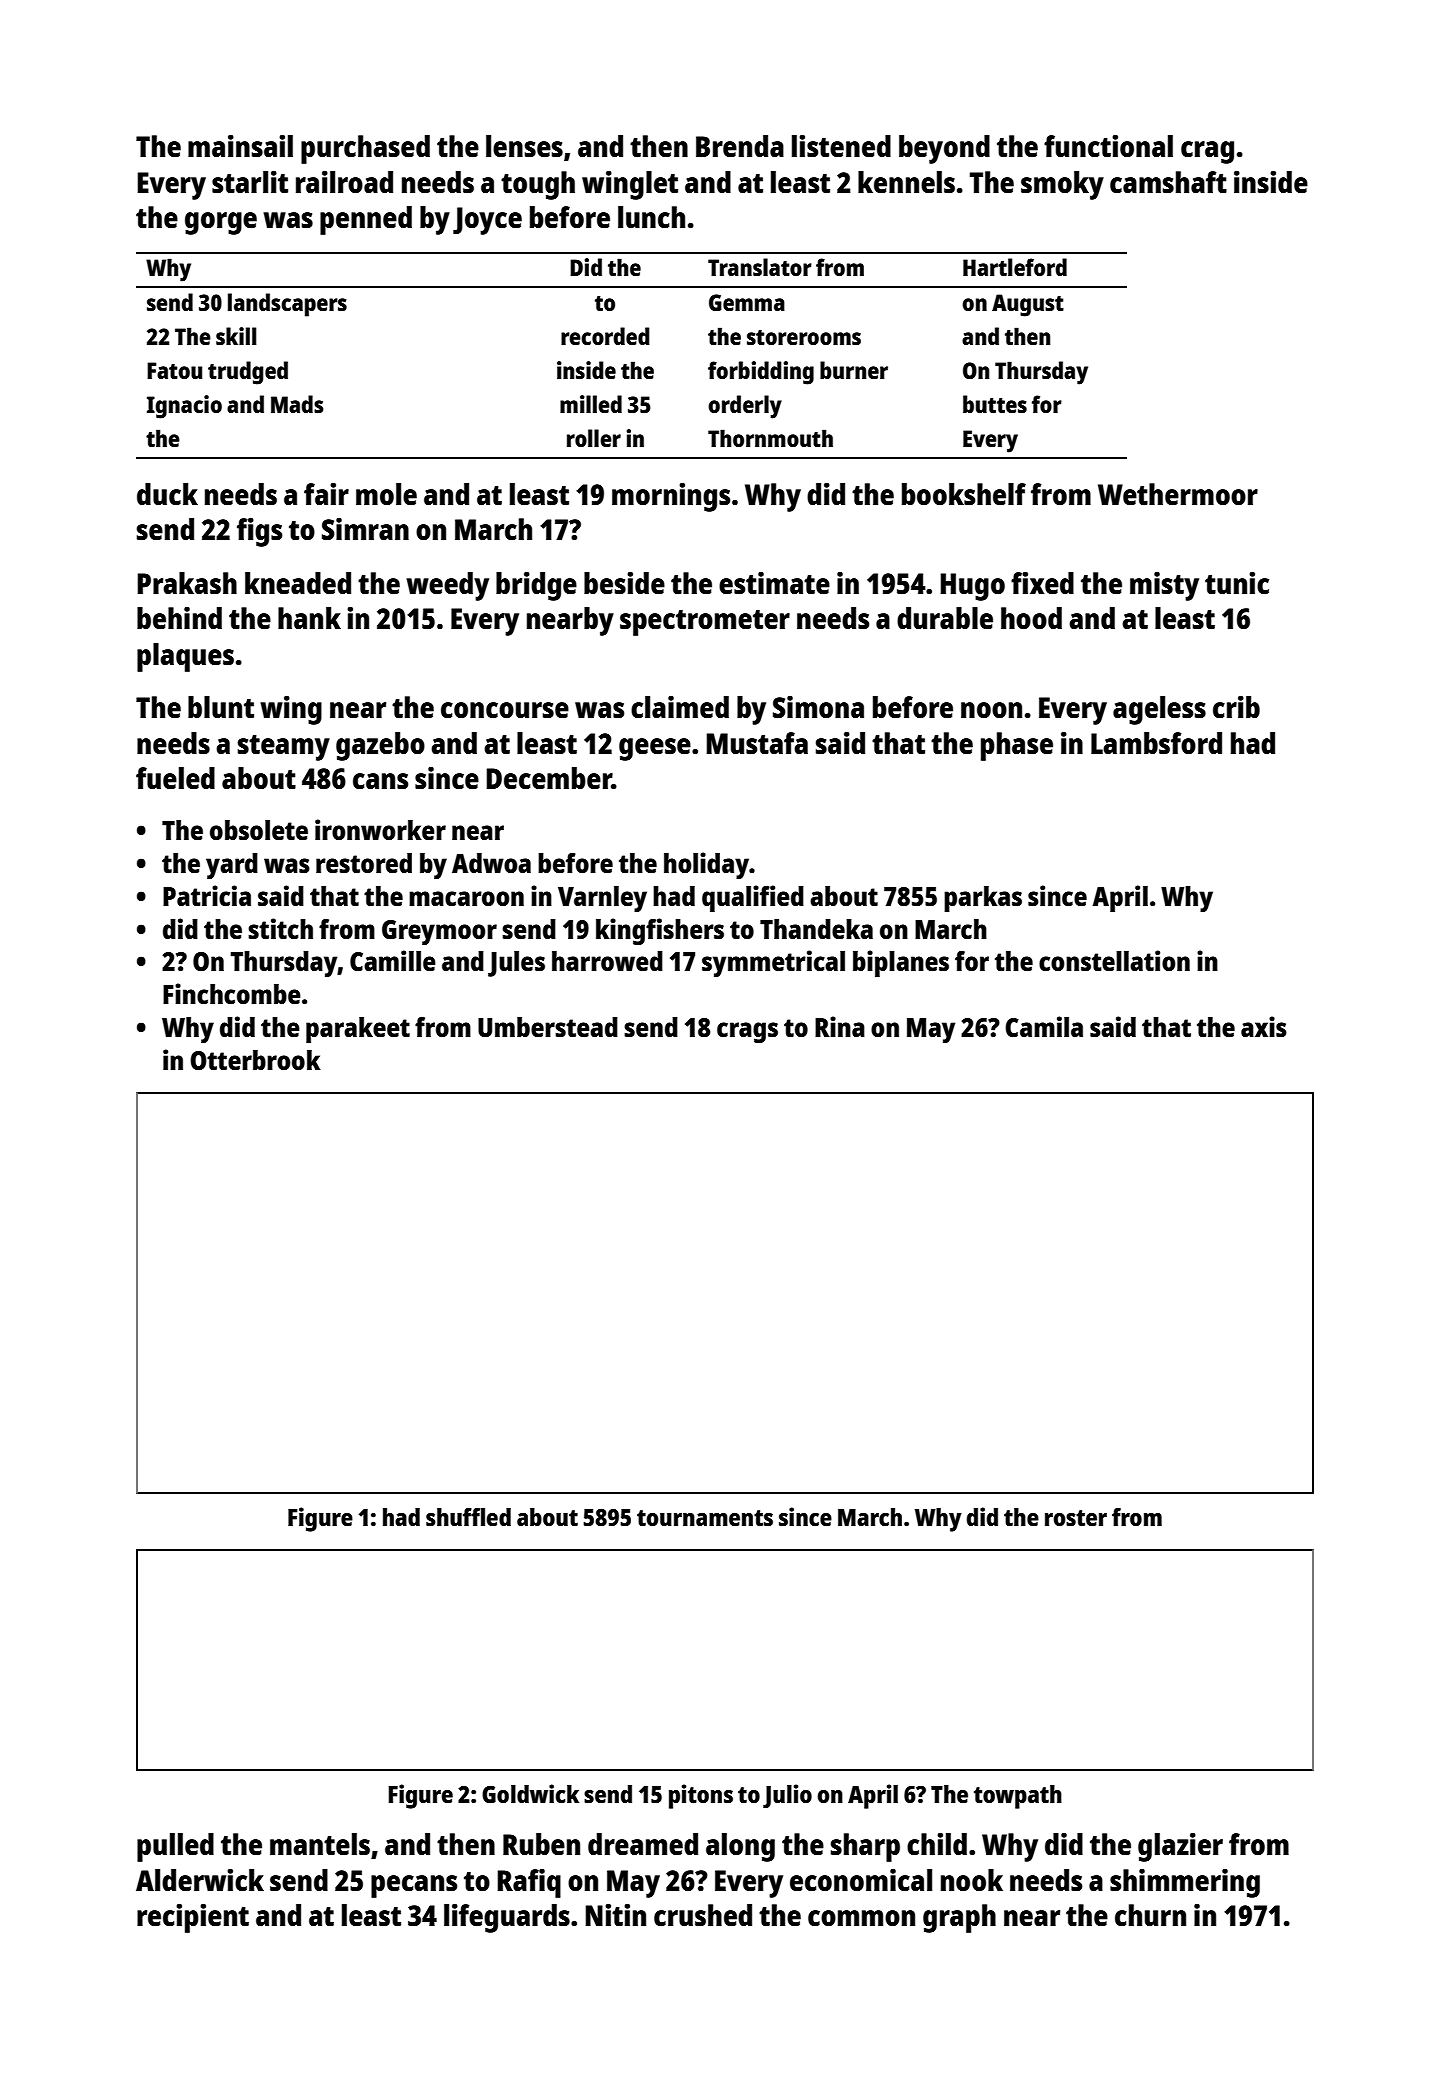 This page has width=1450, height=2100. I want to click on Simona, so click(818, 707).
